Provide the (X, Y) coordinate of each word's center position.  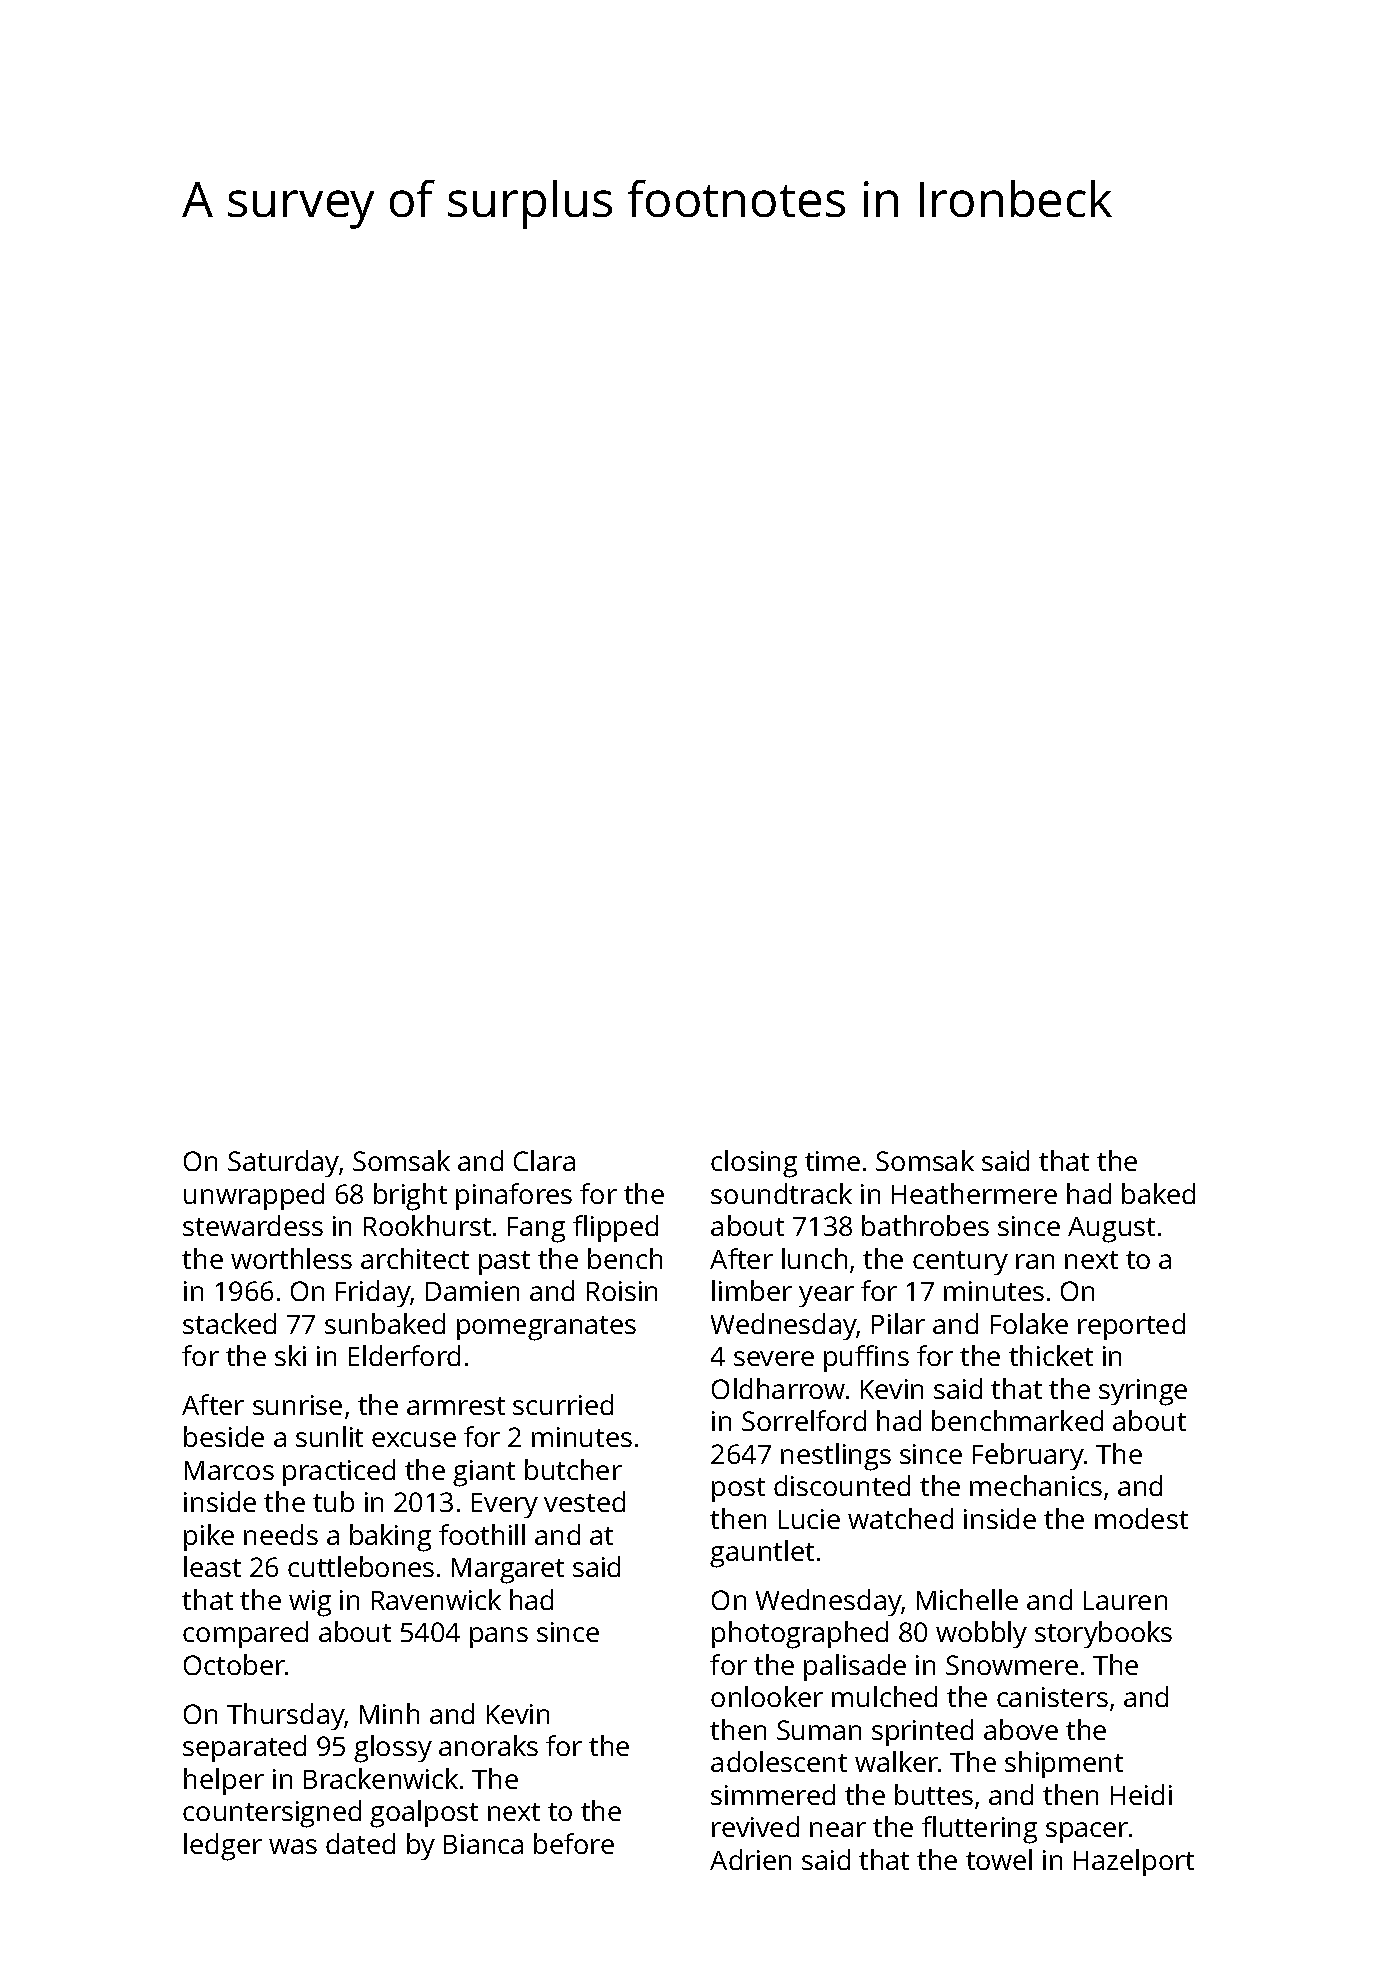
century (960, 1263)
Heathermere (974, 1193)
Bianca (483, 1844)
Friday (373, 1293)
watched (900, 1518)
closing (754, 1164)
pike (209, 1537)
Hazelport (1134, 1862)
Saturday (283, 1163)
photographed (800, 1635)
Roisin (622, 1291)
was (293, 1846)
